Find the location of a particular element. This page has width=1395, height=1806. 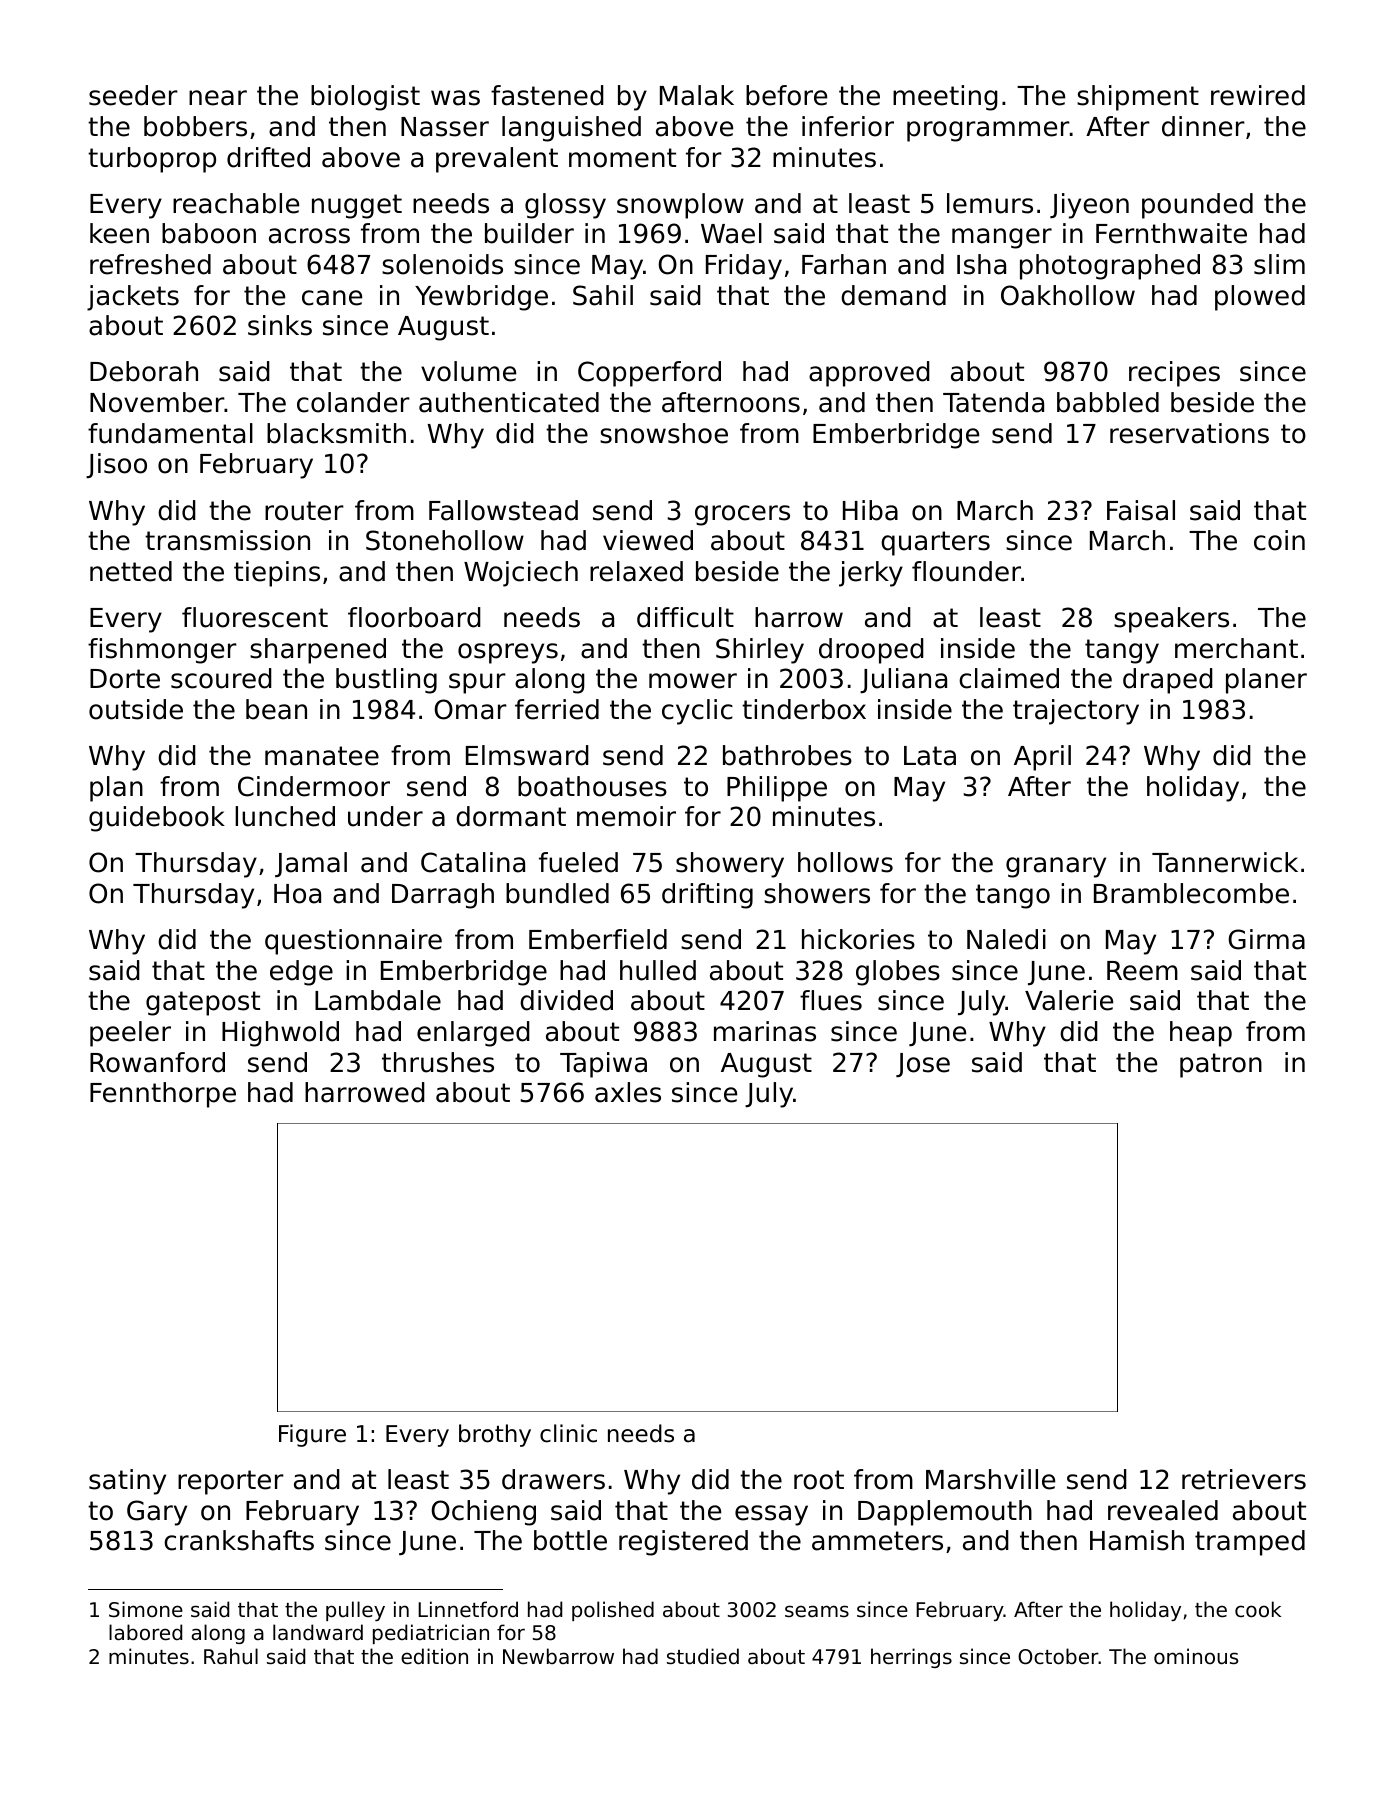

ferried is located at coordinates (557, 709).
